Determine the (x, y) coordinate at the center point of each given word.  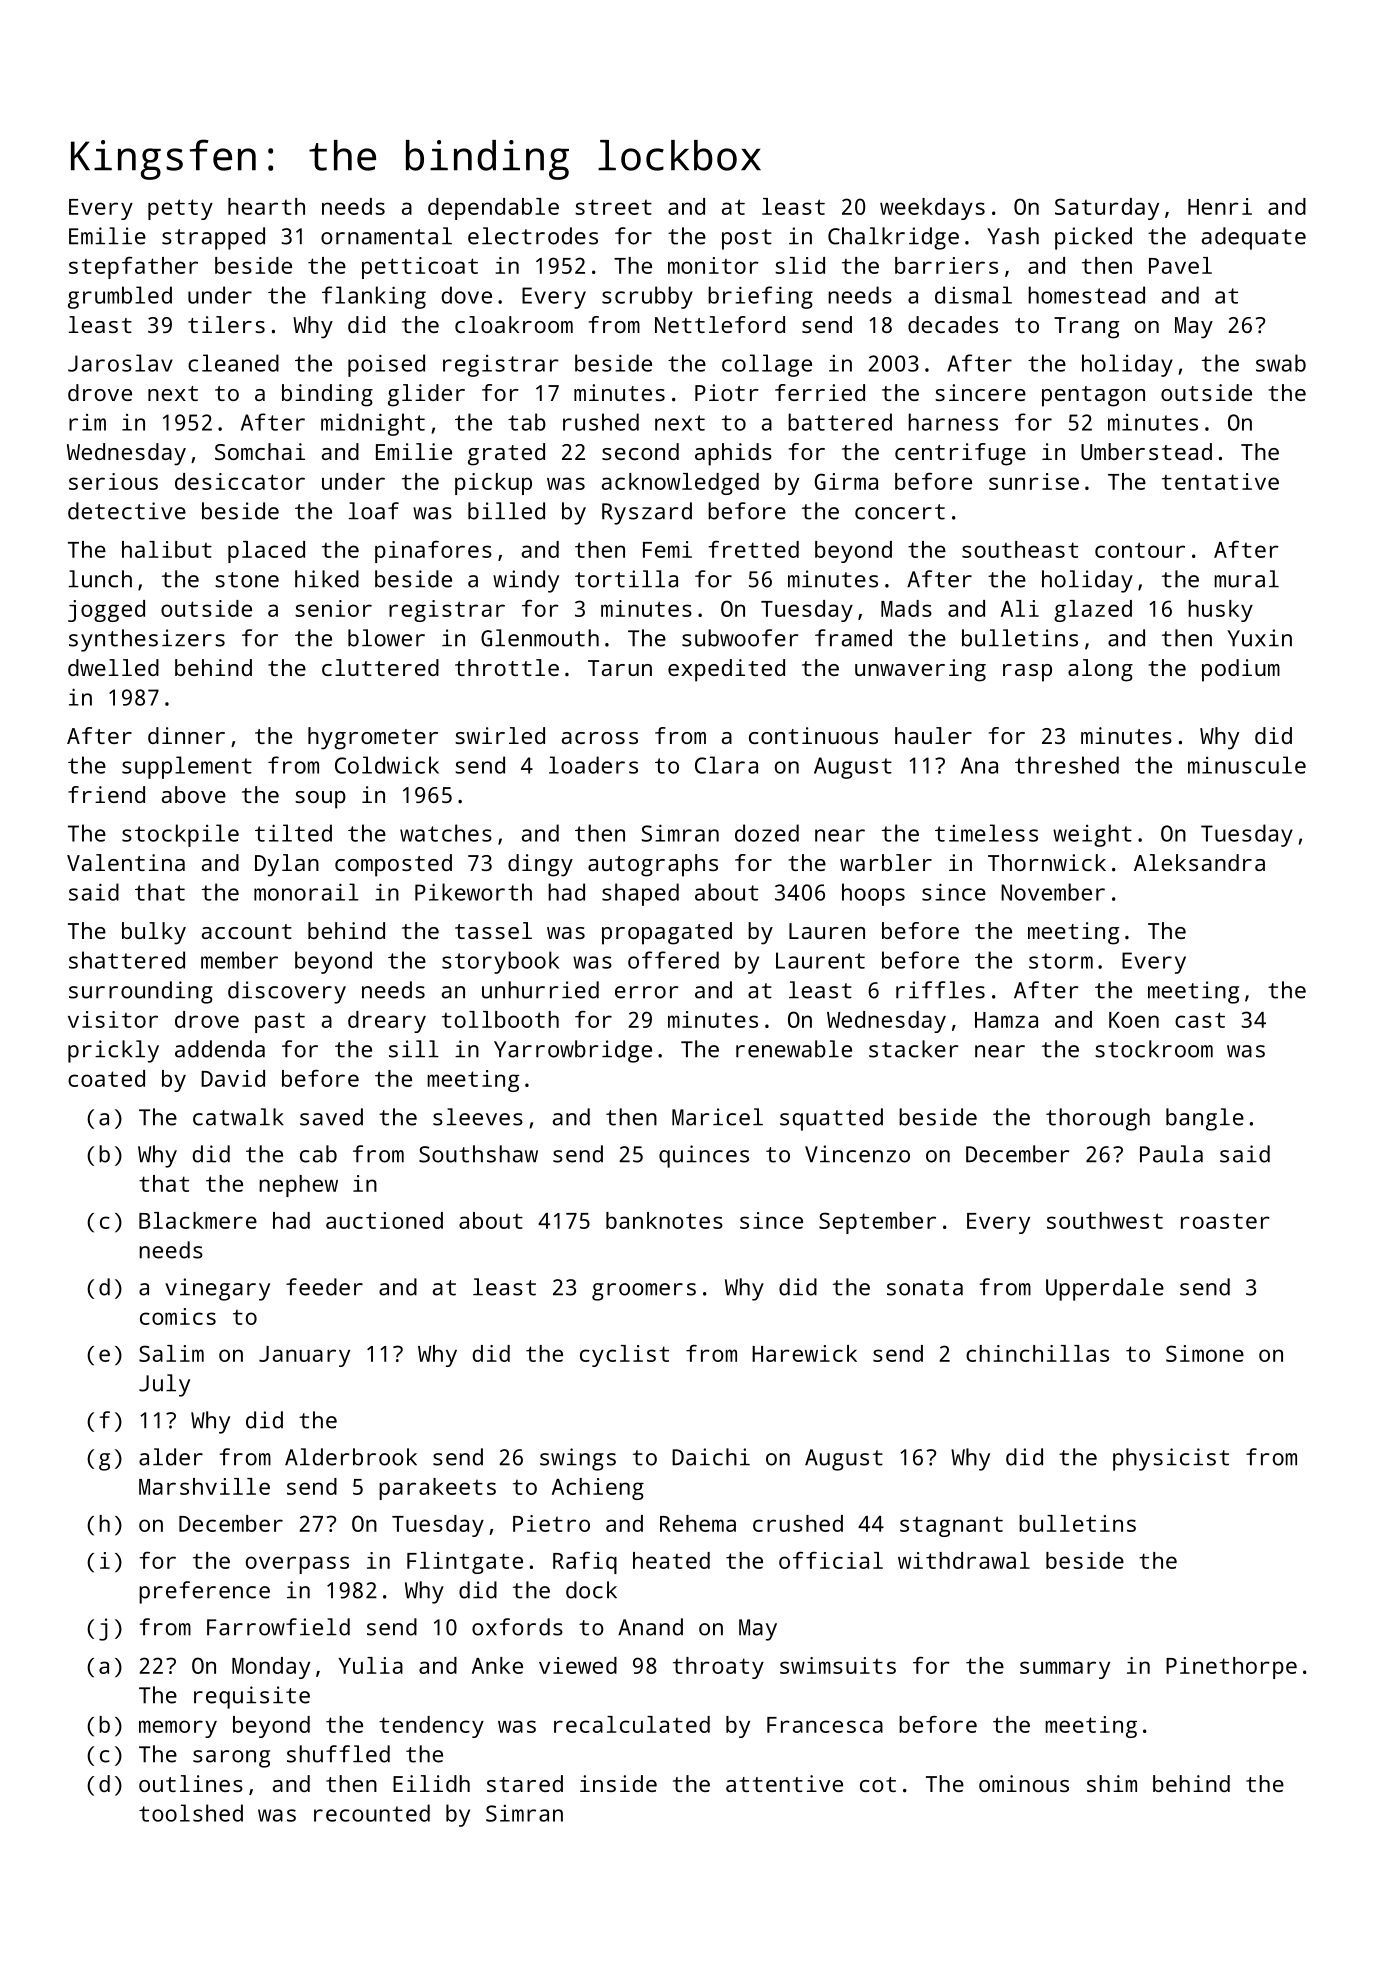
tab (527, 422)
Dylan (287, 865)
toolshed (191, 1813)
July (164, 1385)
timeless (986, 833)
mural (1246, 579)
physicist (1171, 1459)
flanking (374, 297)
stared (525, 1783)
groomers (644, 1292)
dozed (767, 833)
